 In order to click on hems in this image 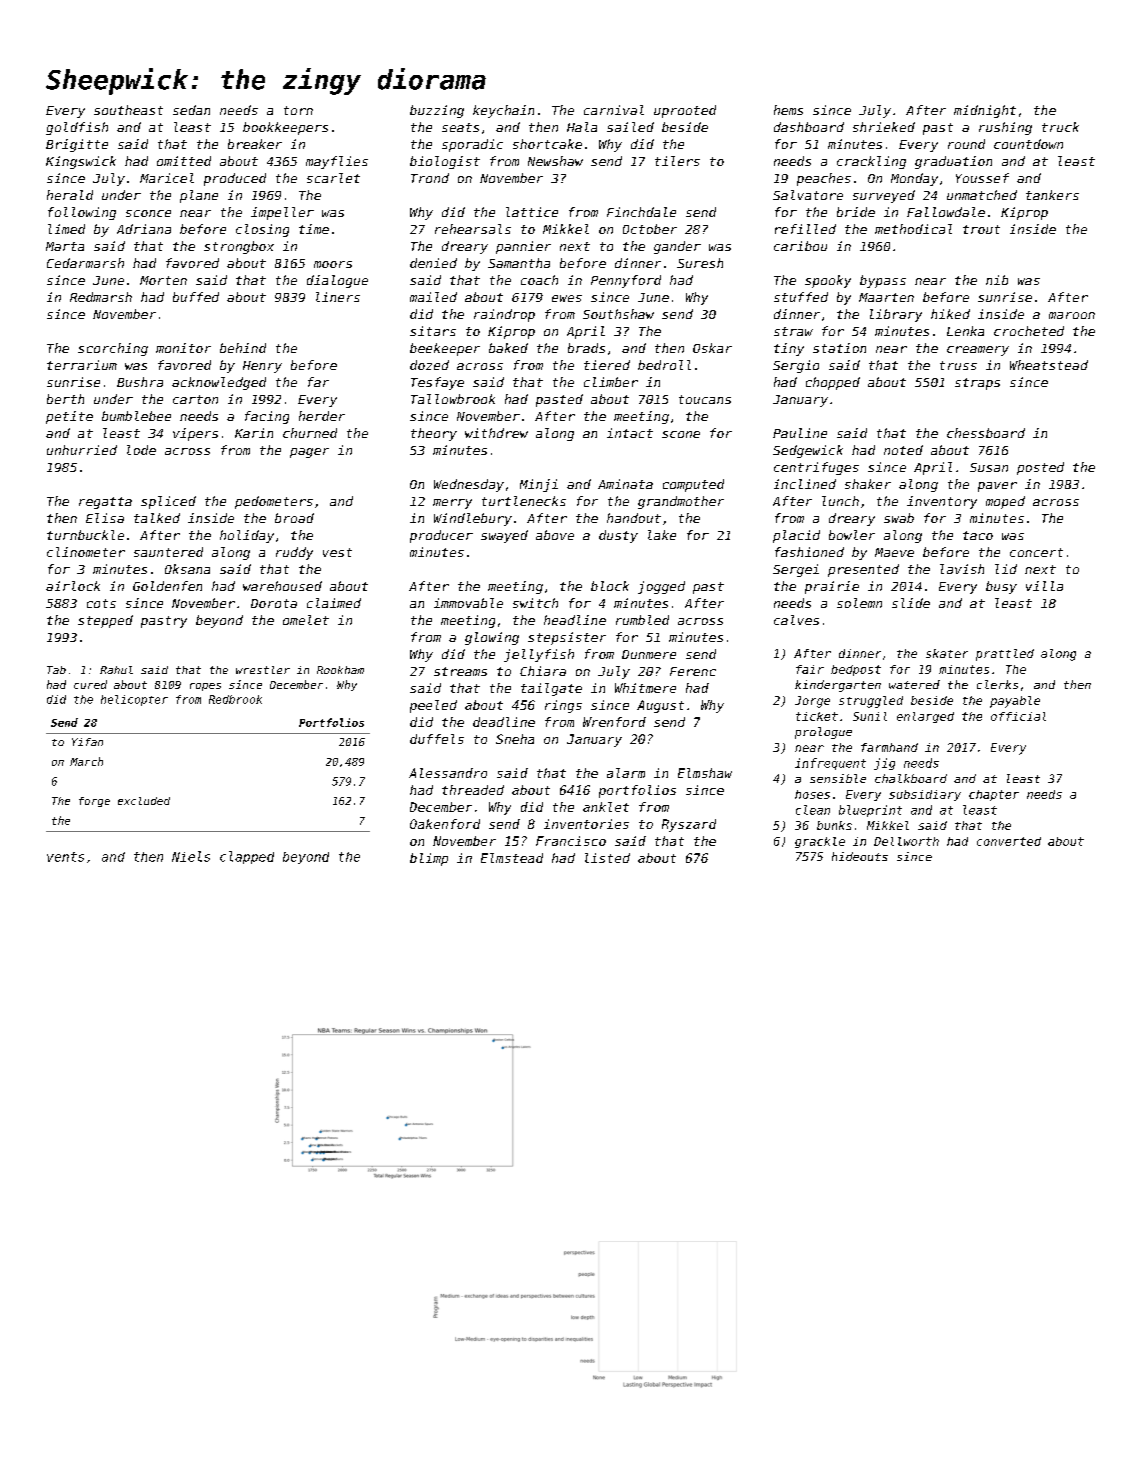, I will do `click(788, 110)`.
